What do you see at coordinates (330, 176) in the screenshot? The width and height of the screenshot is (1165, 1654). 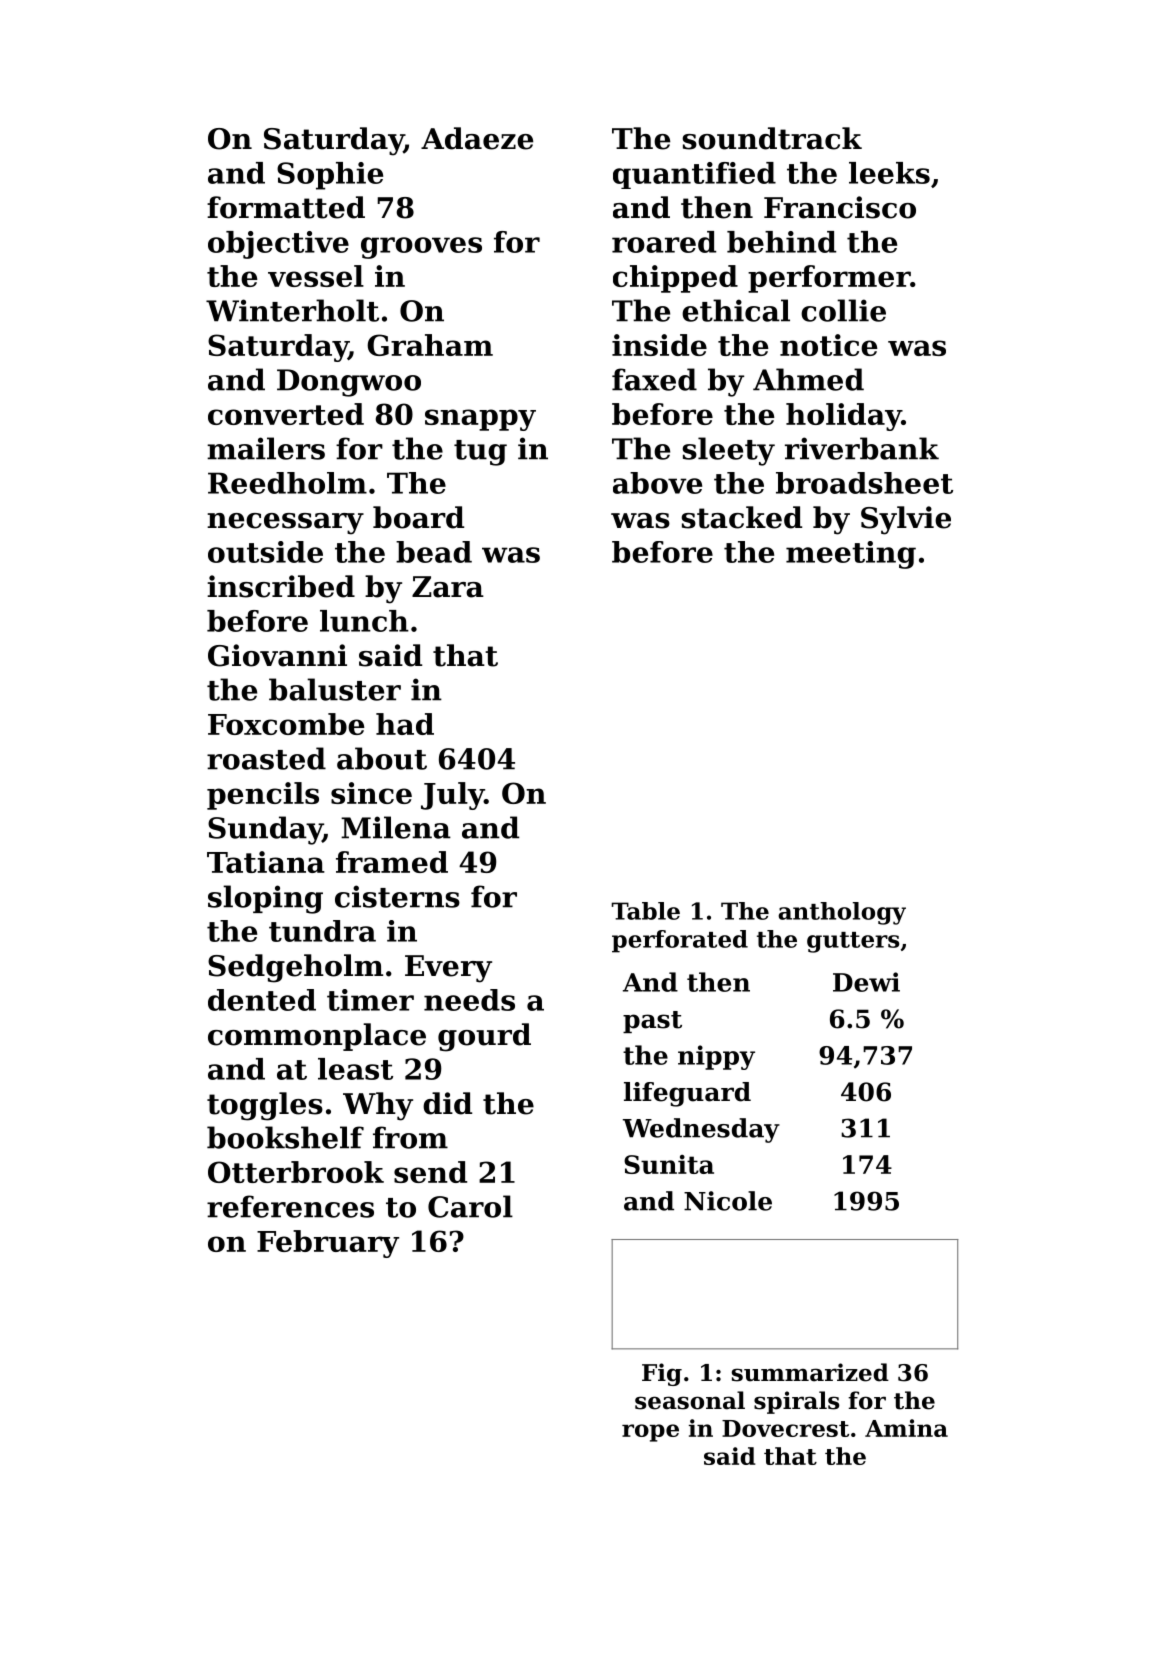 I see `Sophie` at bounding box center [330, 176].
